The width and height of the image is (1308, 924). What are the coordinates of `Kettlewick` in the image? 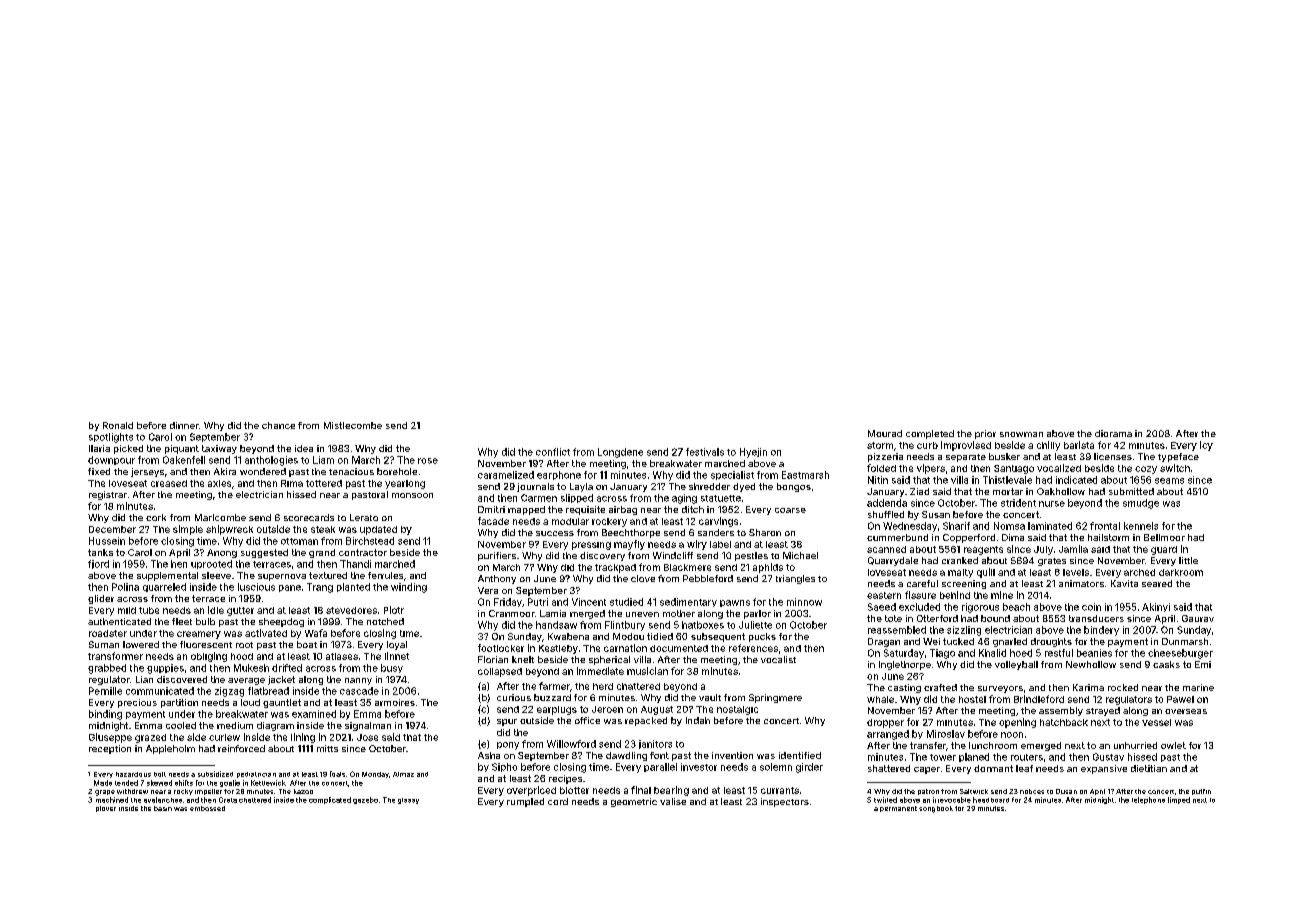 It's located at (268, 783).
